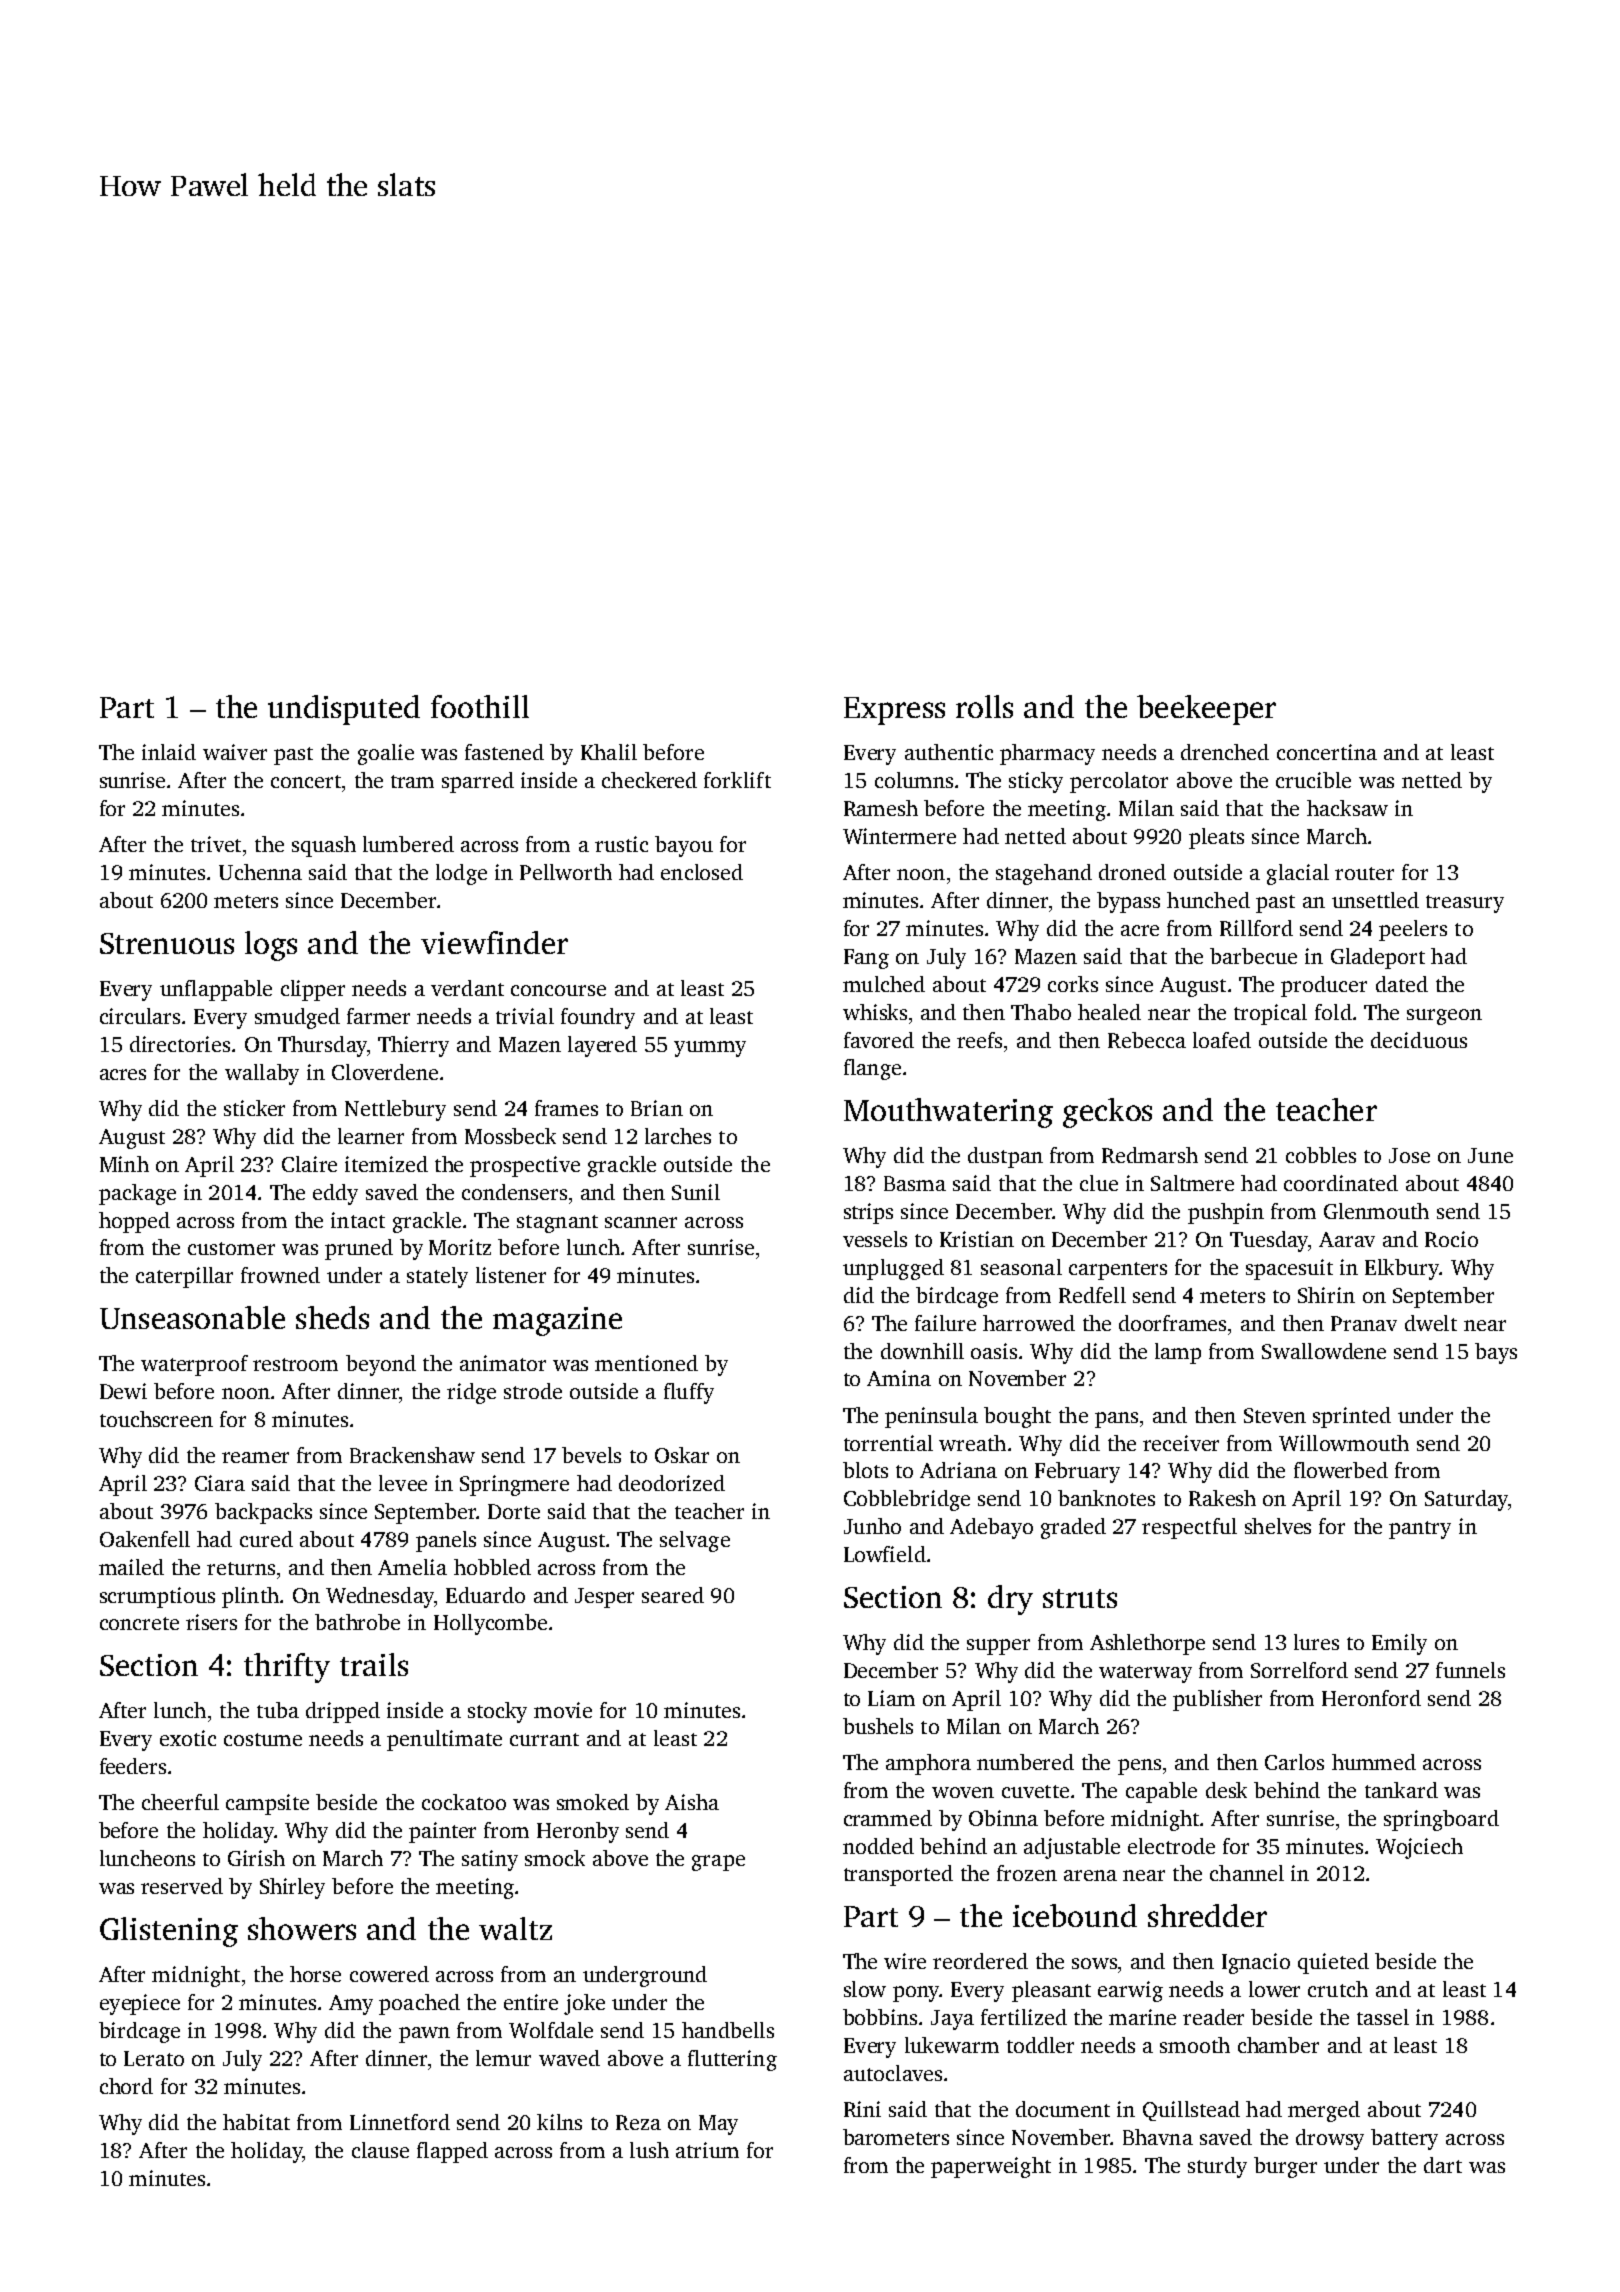 The height and width of the image is (2292, 1620). I want to click on movie, so click(563, 1710).
